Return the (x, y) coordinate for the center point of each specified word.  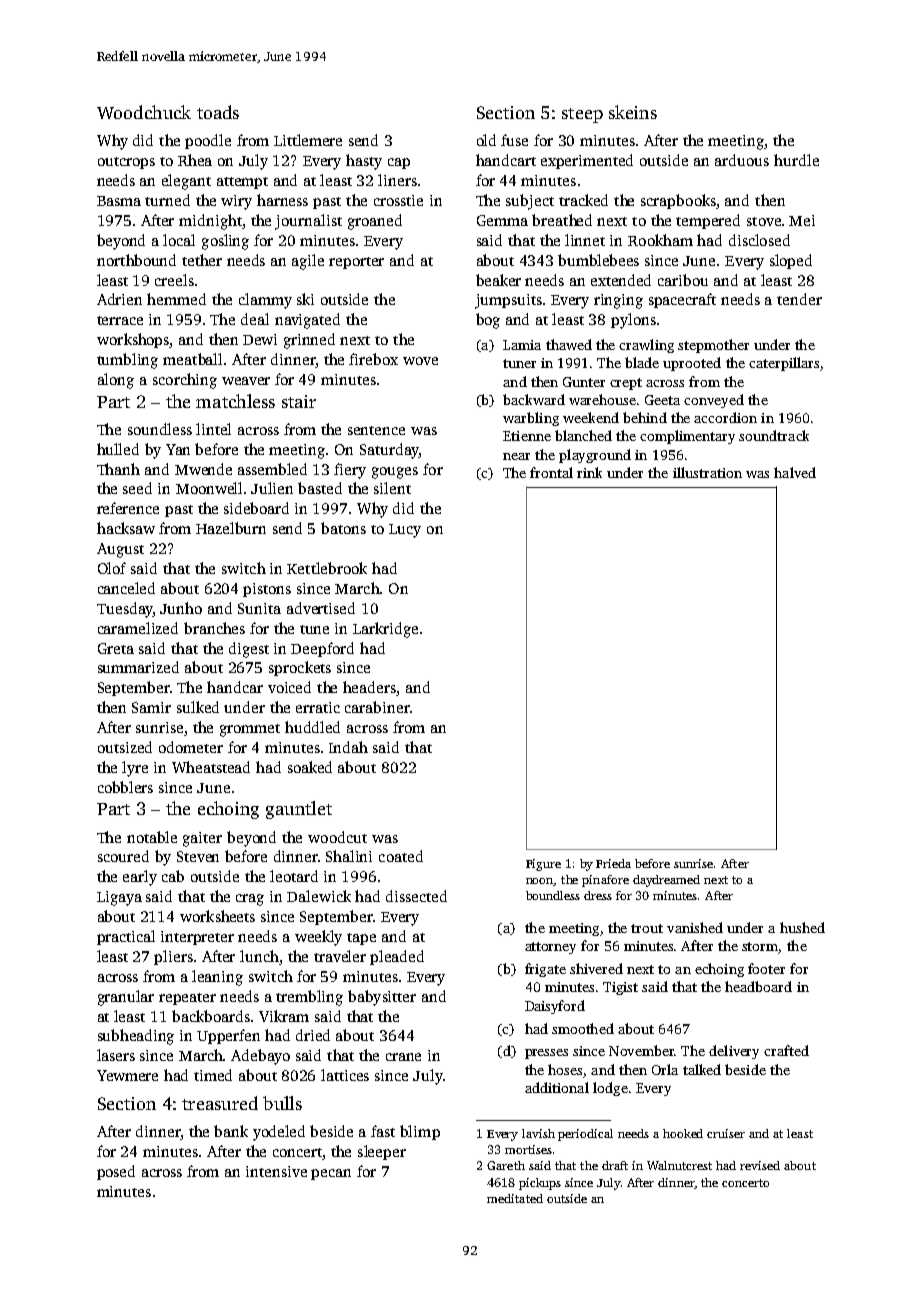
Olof (112, 568)
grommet (250, 730)
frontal (551, 472)
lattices (345, 1075)
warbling (531, 419)
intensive (276, 1171)
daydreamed (666, 881)
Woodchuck (144, 112)
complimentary (687, 437)
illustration (707, 472)
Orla (665, 1069)
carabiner (377, 707)
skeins (633, 112)
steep (582, 115)
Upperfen (228, 1036)
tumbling (127, 361)
